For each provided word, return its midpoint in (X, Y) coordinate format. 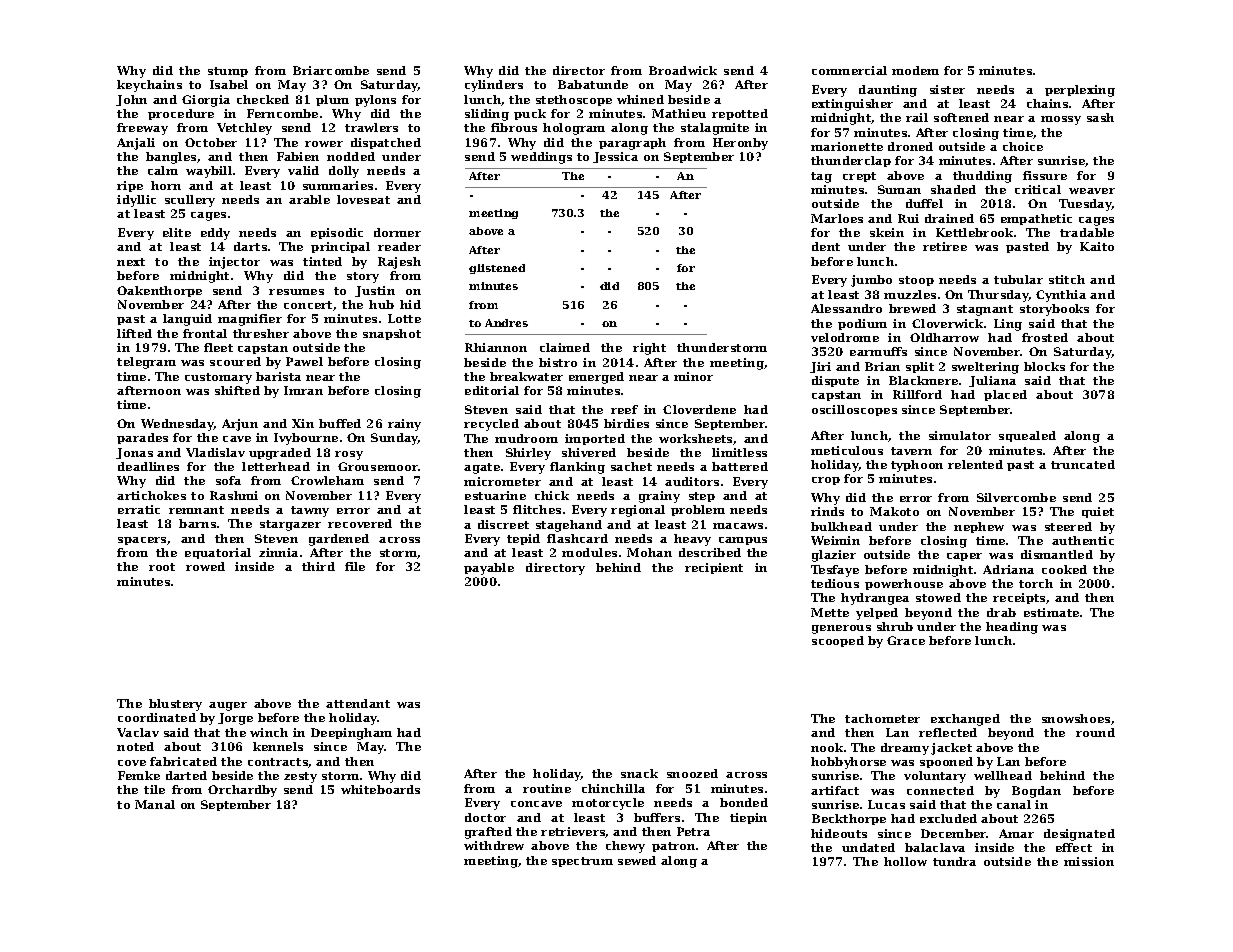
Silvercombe (1016, 497)
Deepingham (351, 734)
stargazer (290, 525)
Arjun (240, 425)
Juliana (992, 381)
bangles (171, 158)
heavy (692, 540)
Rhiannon (496, 347)
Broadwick (683, 70)
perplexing (1080, 91)
